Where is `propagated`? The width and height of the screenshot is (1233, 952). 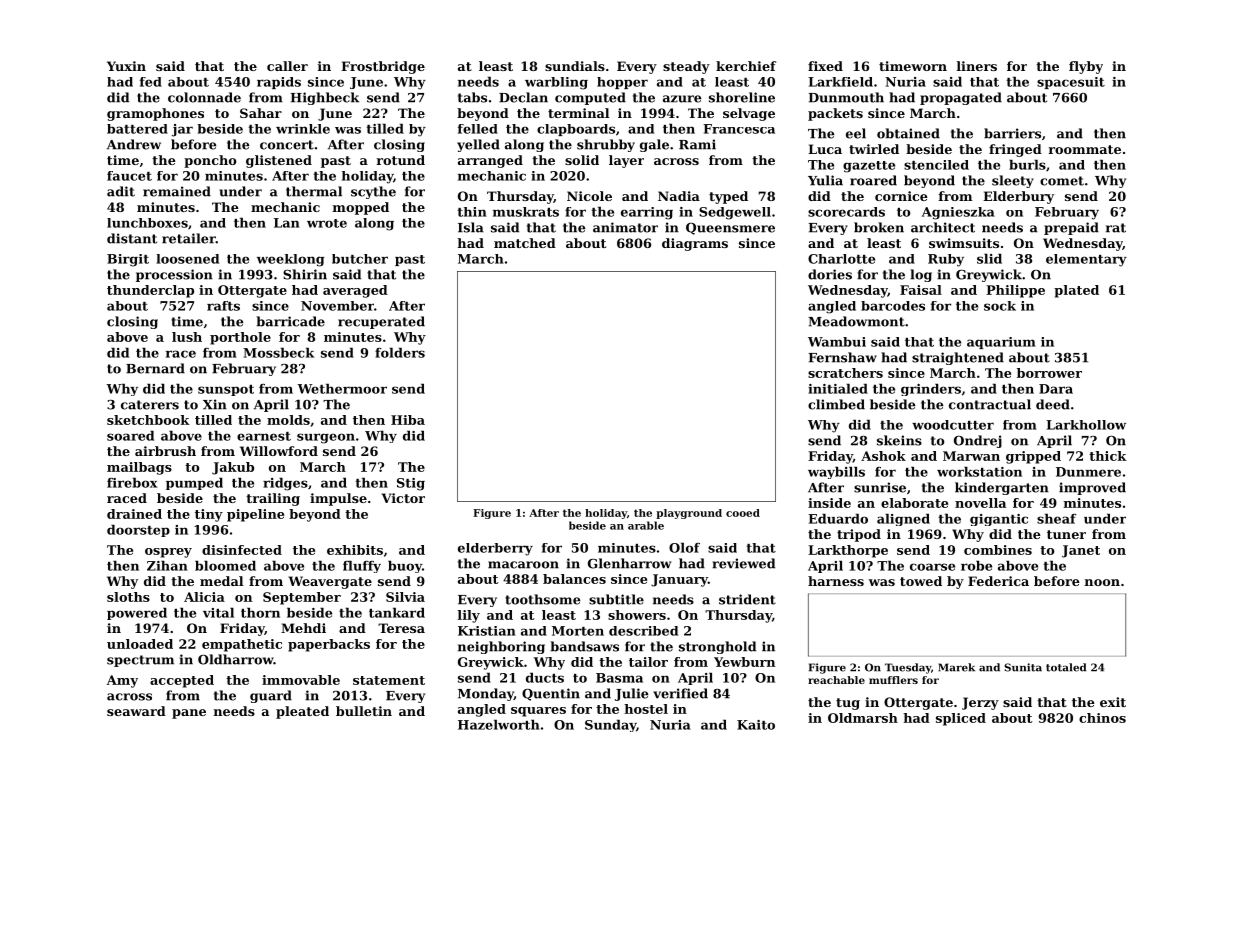
propagated is located at coordinates (961, 98).
